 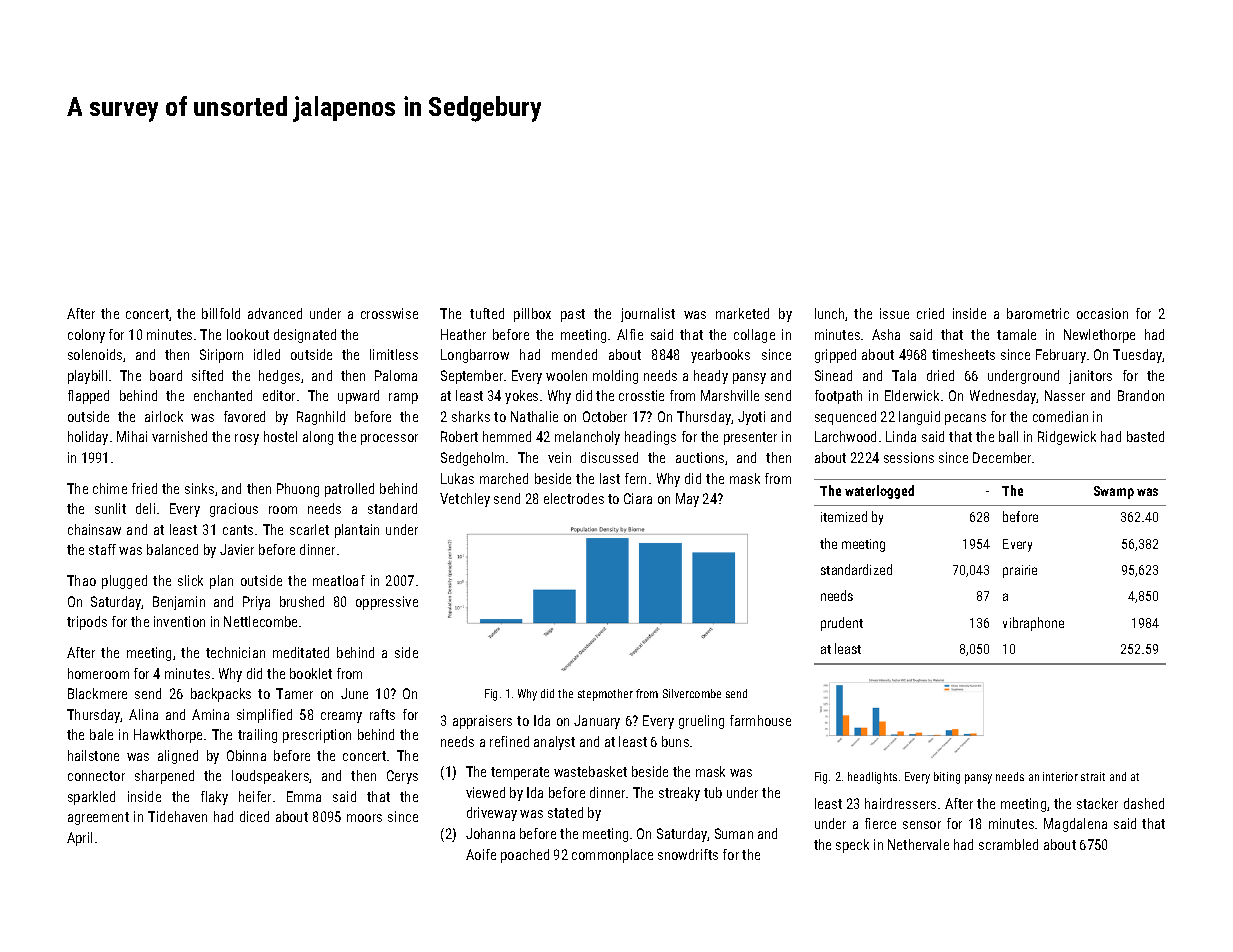 What do you see at coordinates (1033, 624) in the page?
I see `vibraphone` at bounding box center [1033, 624].
